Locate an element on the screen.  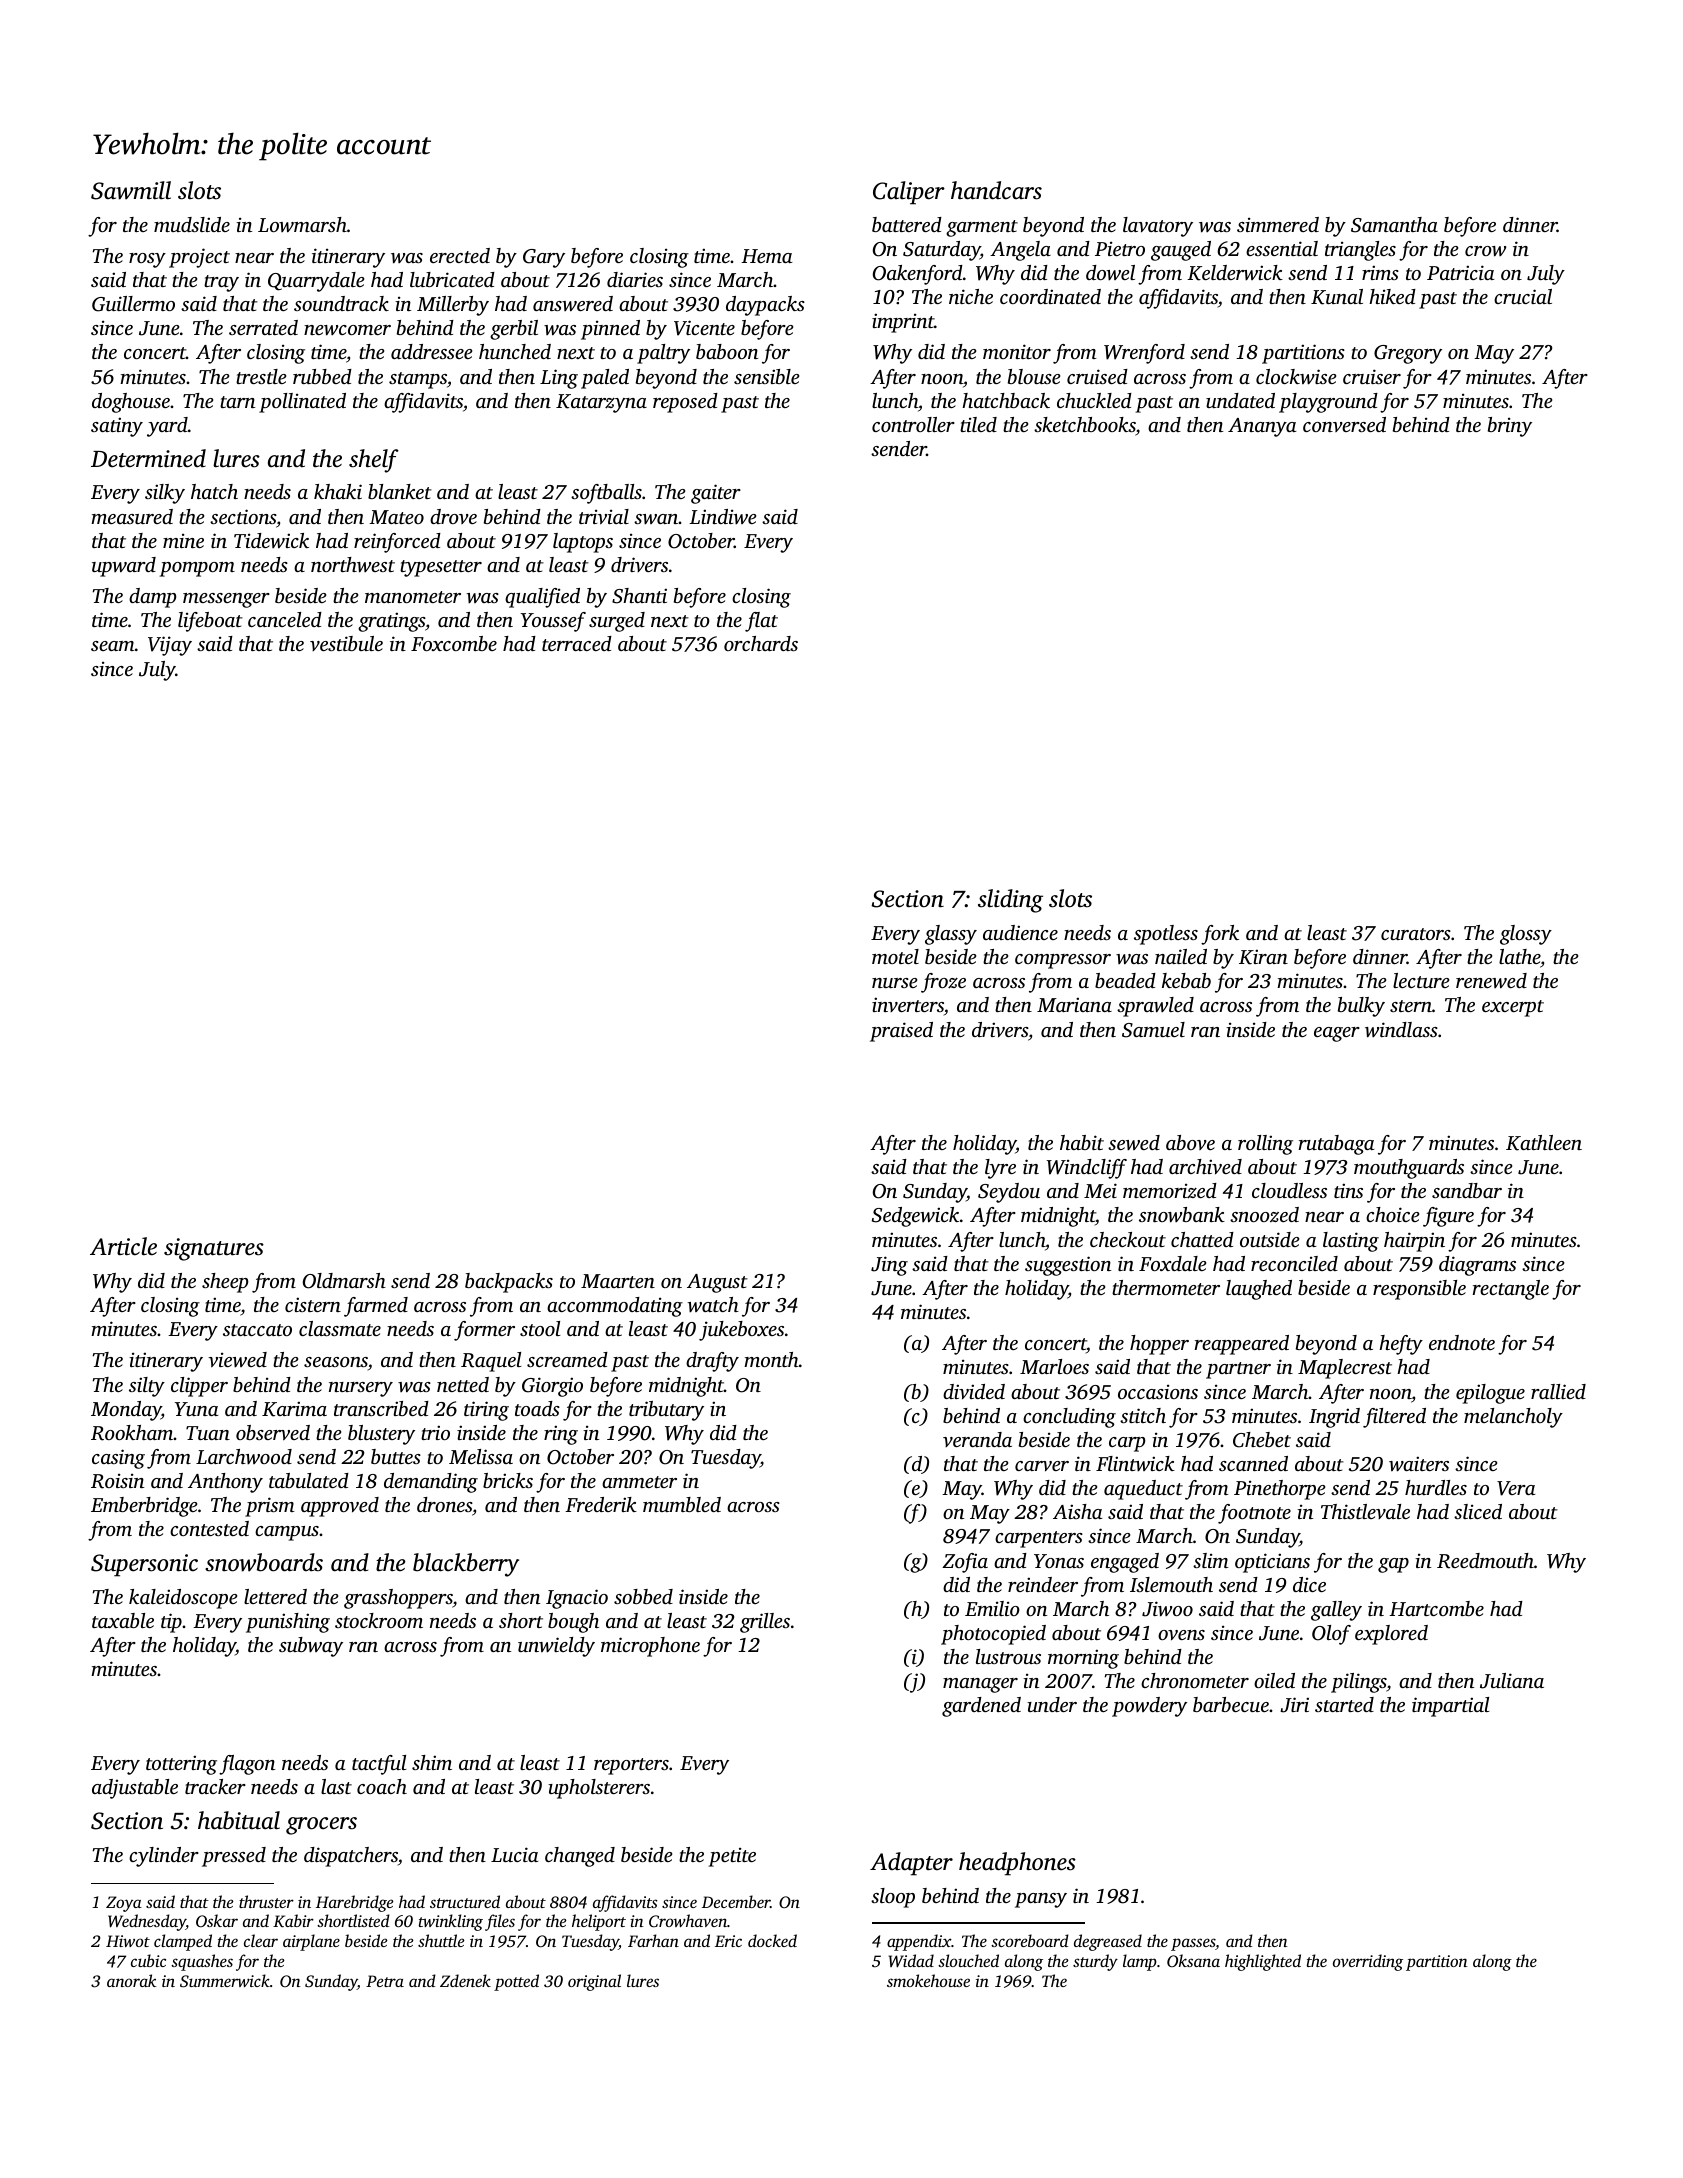
Samantha is located at coordinates (1394, 225).
